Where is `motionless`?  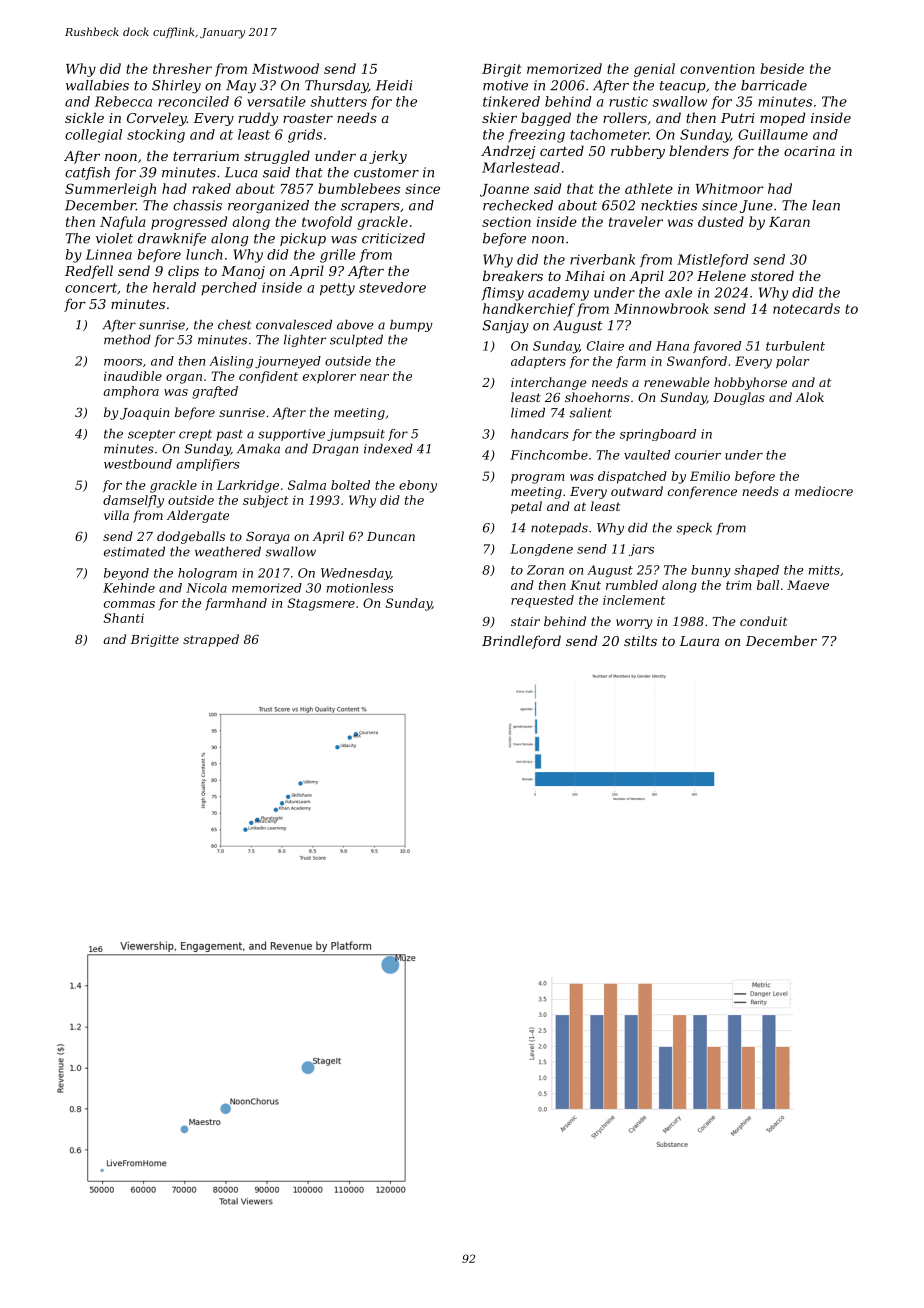
motionless is located at coordinates (360, 588).
